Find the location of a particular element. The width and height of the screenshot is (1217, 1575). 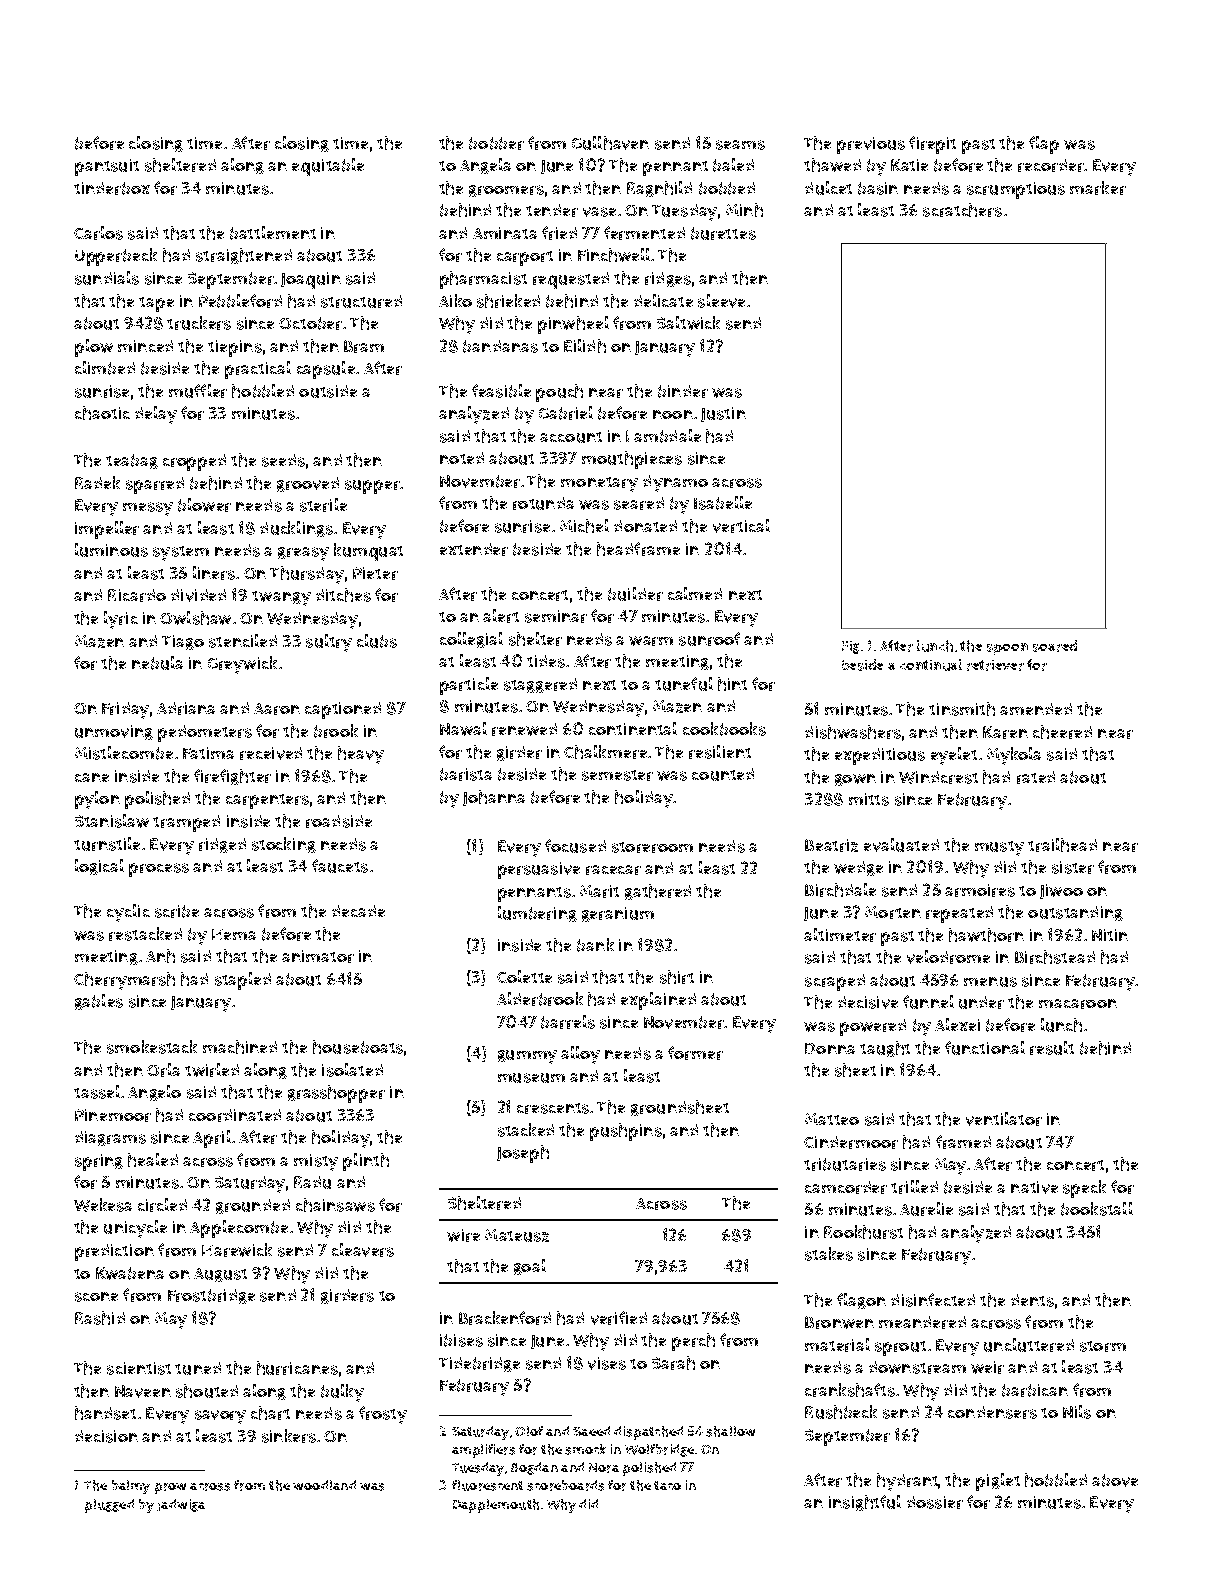

sleeve is located at coordinates (721, 301).
